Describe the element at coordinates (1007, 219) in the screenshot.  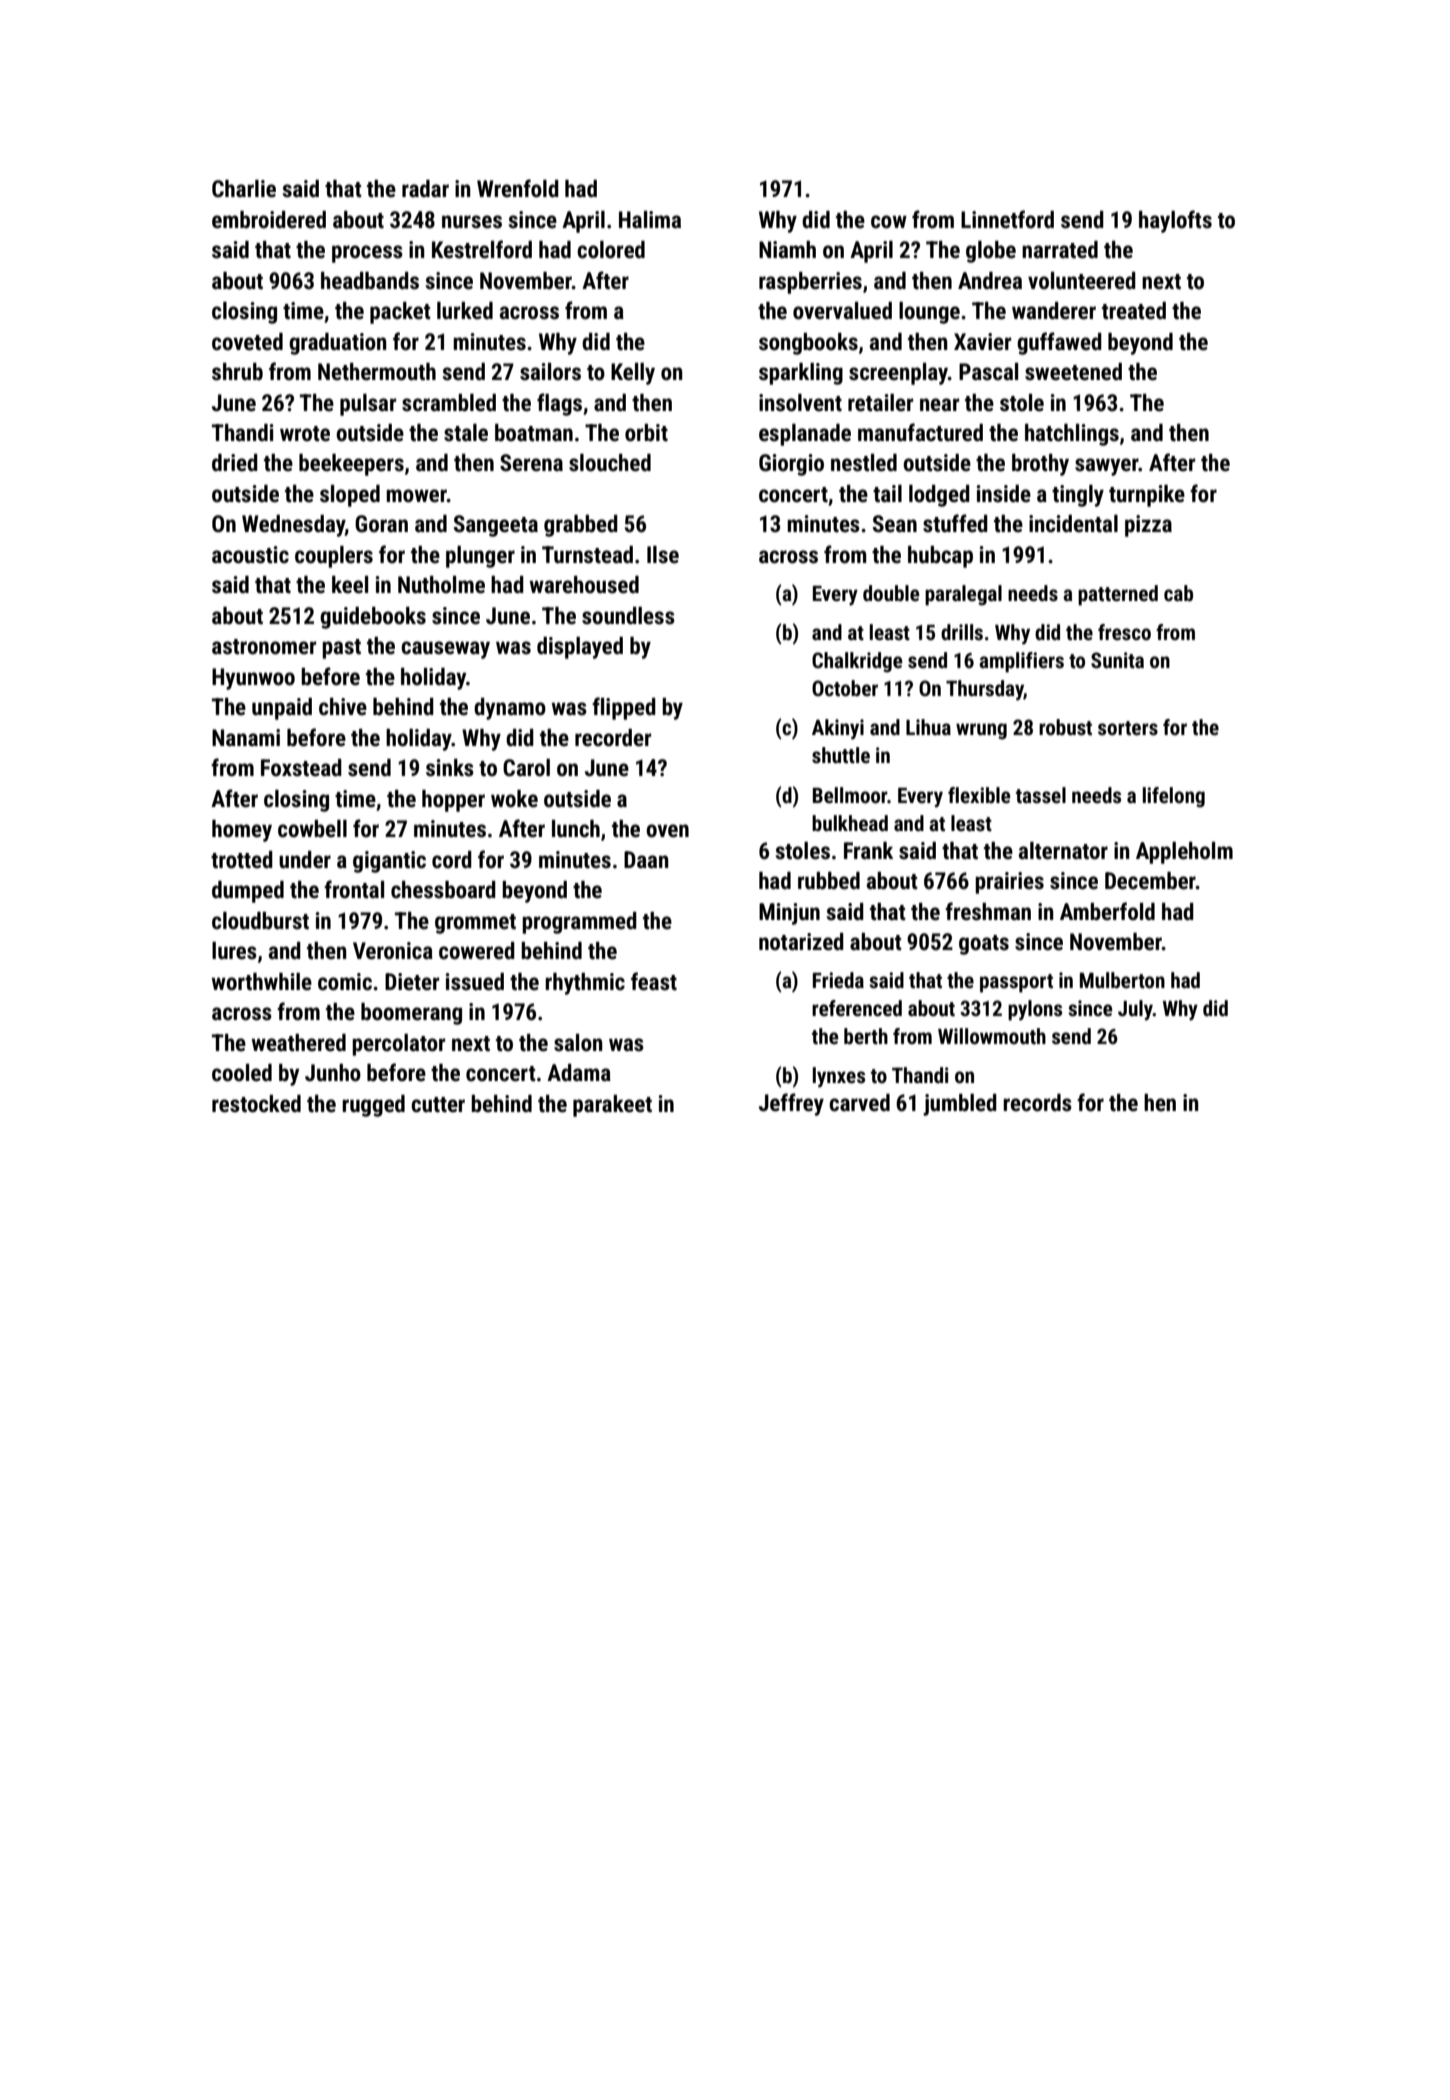
I see `Linnetford` at that location.
